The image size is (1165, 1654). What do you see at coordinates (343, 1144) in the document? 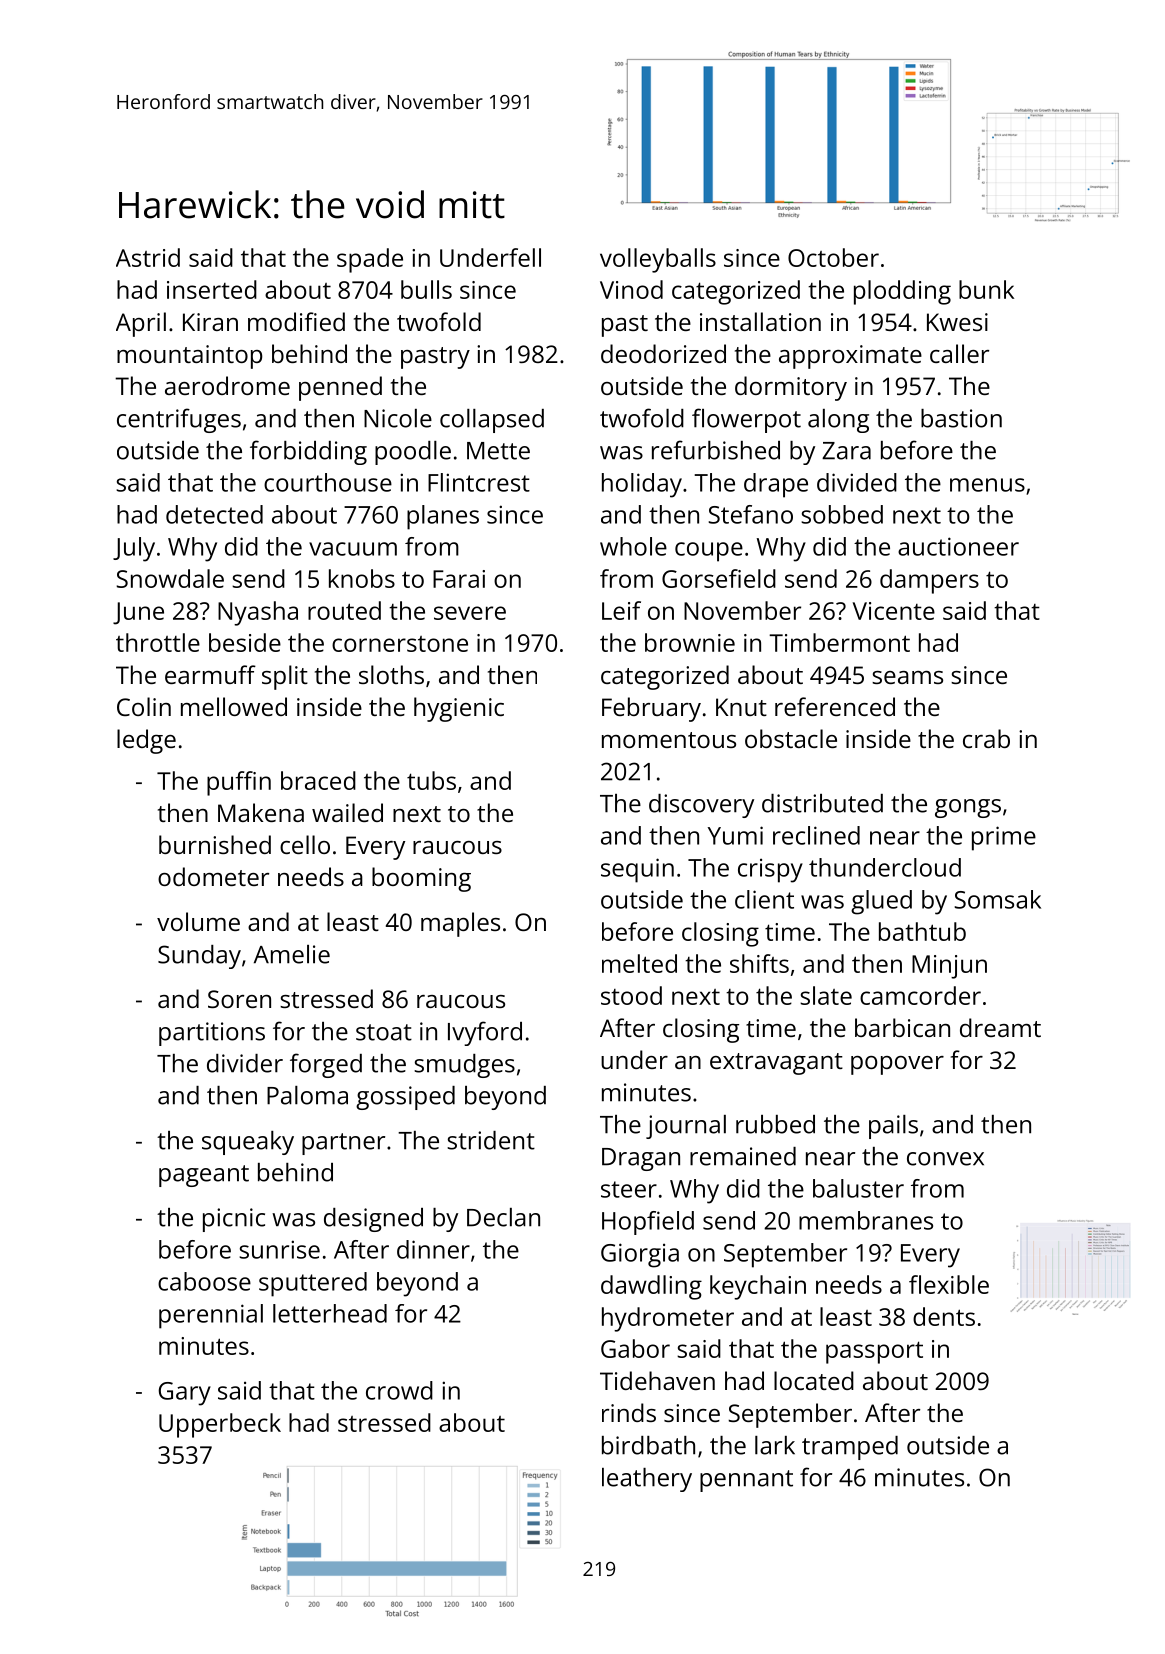
I see `partner` at bounding box center [343, 1144].
